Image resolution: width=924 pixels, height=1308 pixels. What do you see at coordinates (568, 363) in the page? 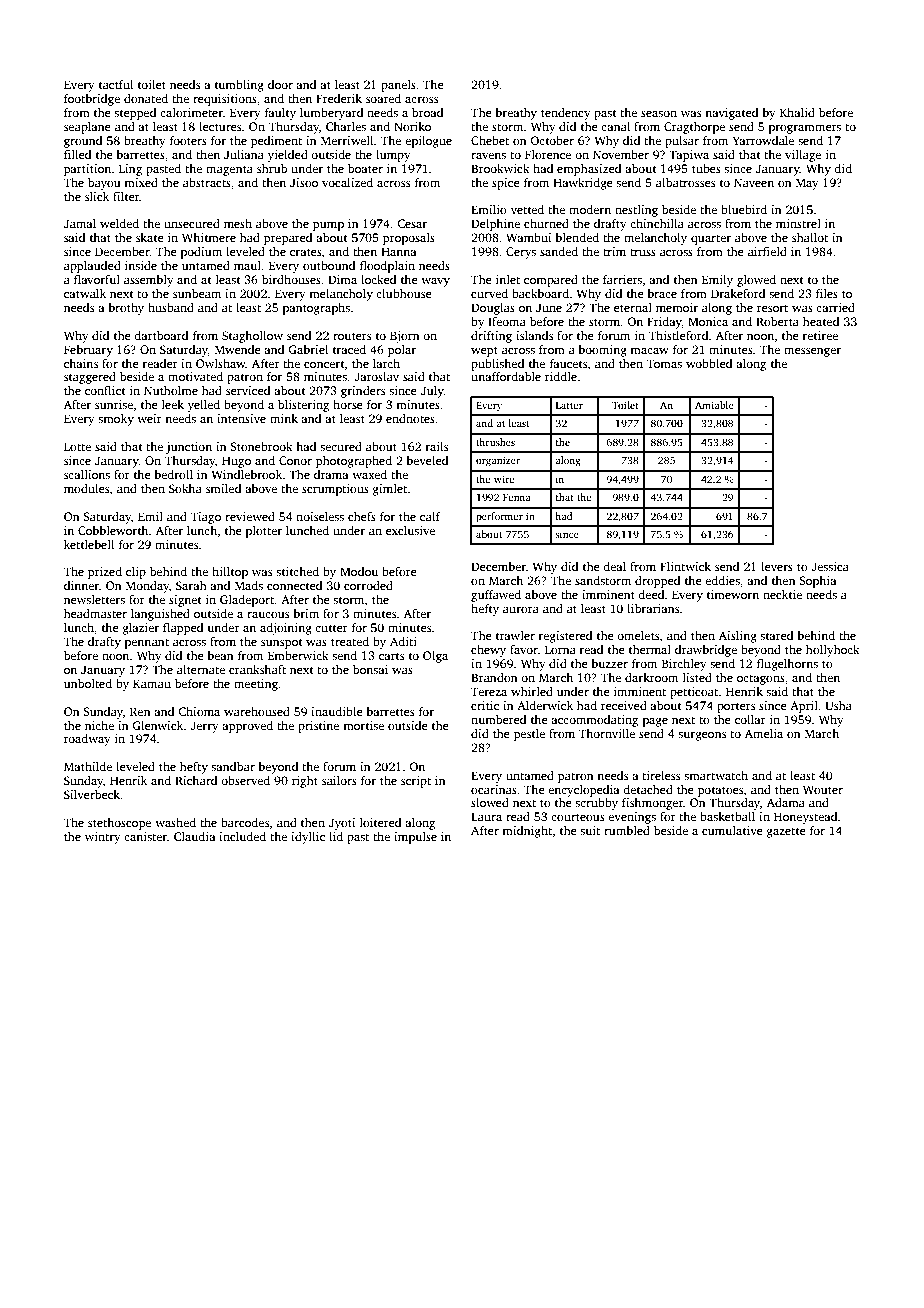
I see `faucets` at bounding box center [568, 363].
